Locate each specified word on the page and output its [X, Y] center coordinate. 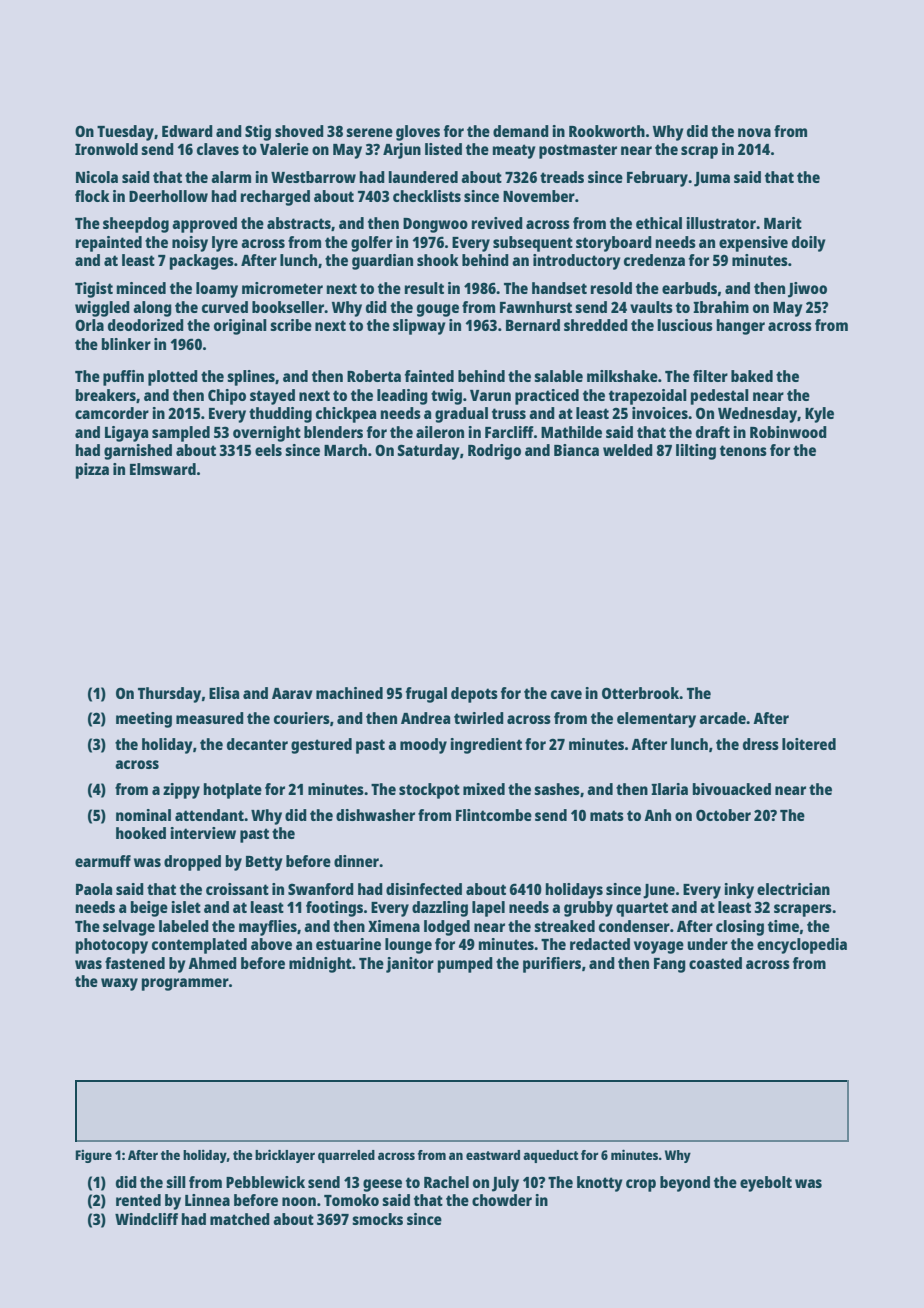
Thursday [169, 695]
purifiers [552, 965]
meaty [514, 151]
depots [474, 695]
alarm [231, 177]
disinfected [424, 889]
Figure [93, 1156]
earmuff [103, 861]
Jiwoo [807, 290]
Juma [712, 179]
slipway [419, 327]
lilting [696, 452]
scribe [291, 325]
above [271, 944]
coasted [715, 963]
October [723, 815]
